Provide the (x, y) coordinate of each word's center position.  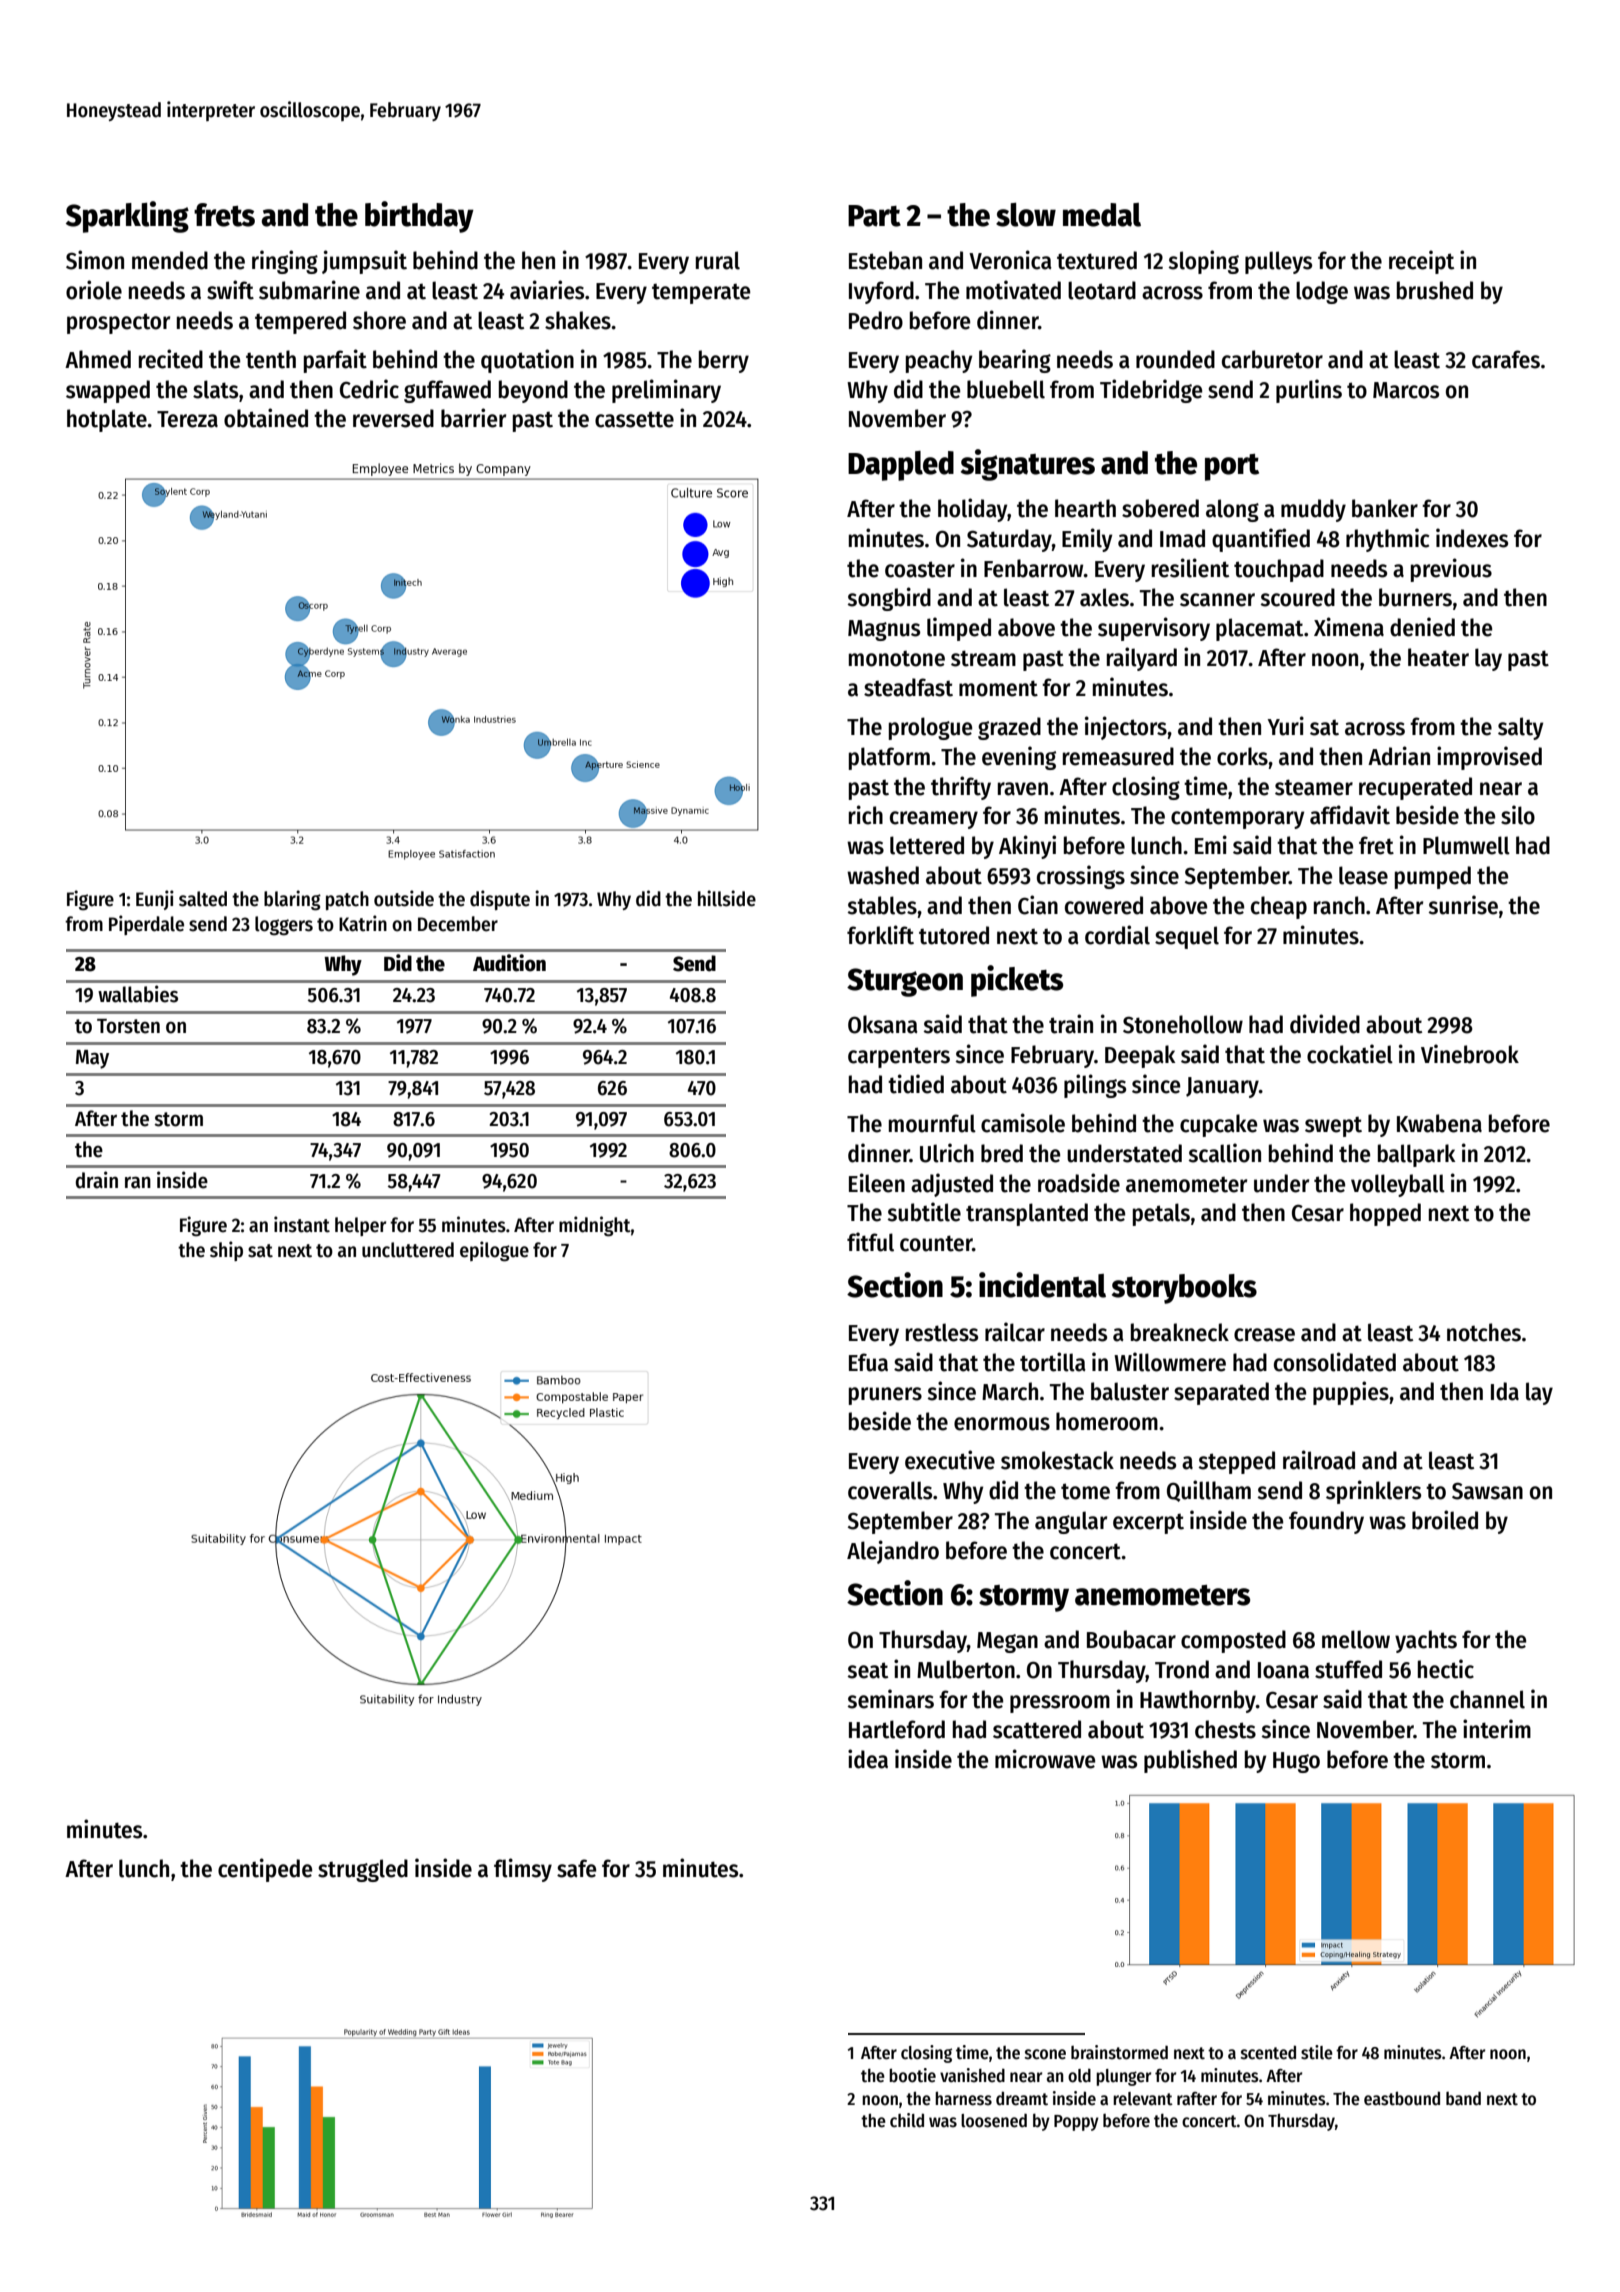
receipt (1421, 262)
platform (889, 758)
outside (404, 898)
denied (1422, 627)
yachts (1426, 1641)
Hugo (1296, 1762)
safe (576, 1868)
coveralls (890, 1490)
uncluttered (408, 1250)
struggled (363, 1870)
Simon (95, 260)
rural (718, 260)
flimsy (523, 1870)
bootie (912, 2075)
